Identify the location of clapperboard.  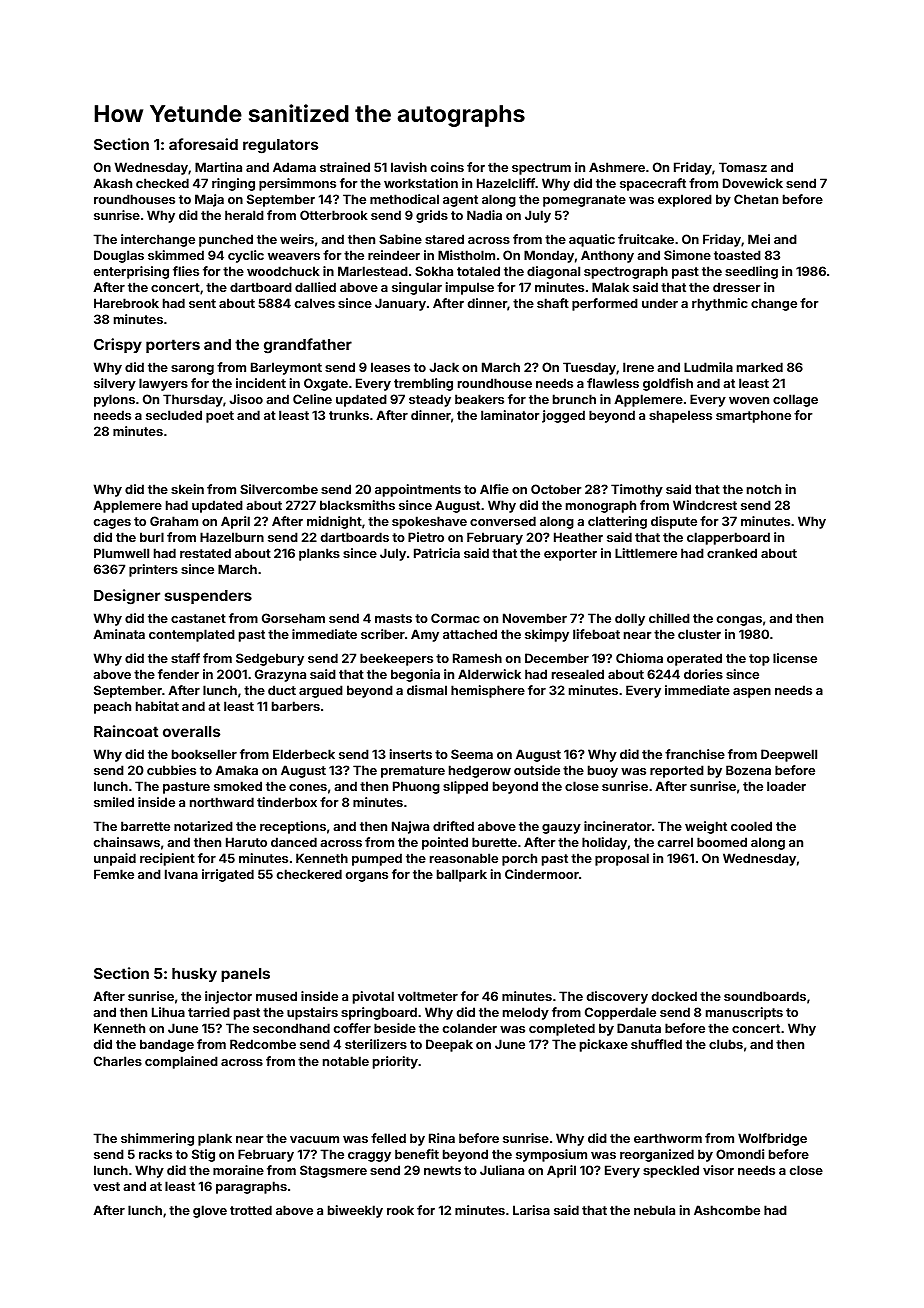
(728, 538).
